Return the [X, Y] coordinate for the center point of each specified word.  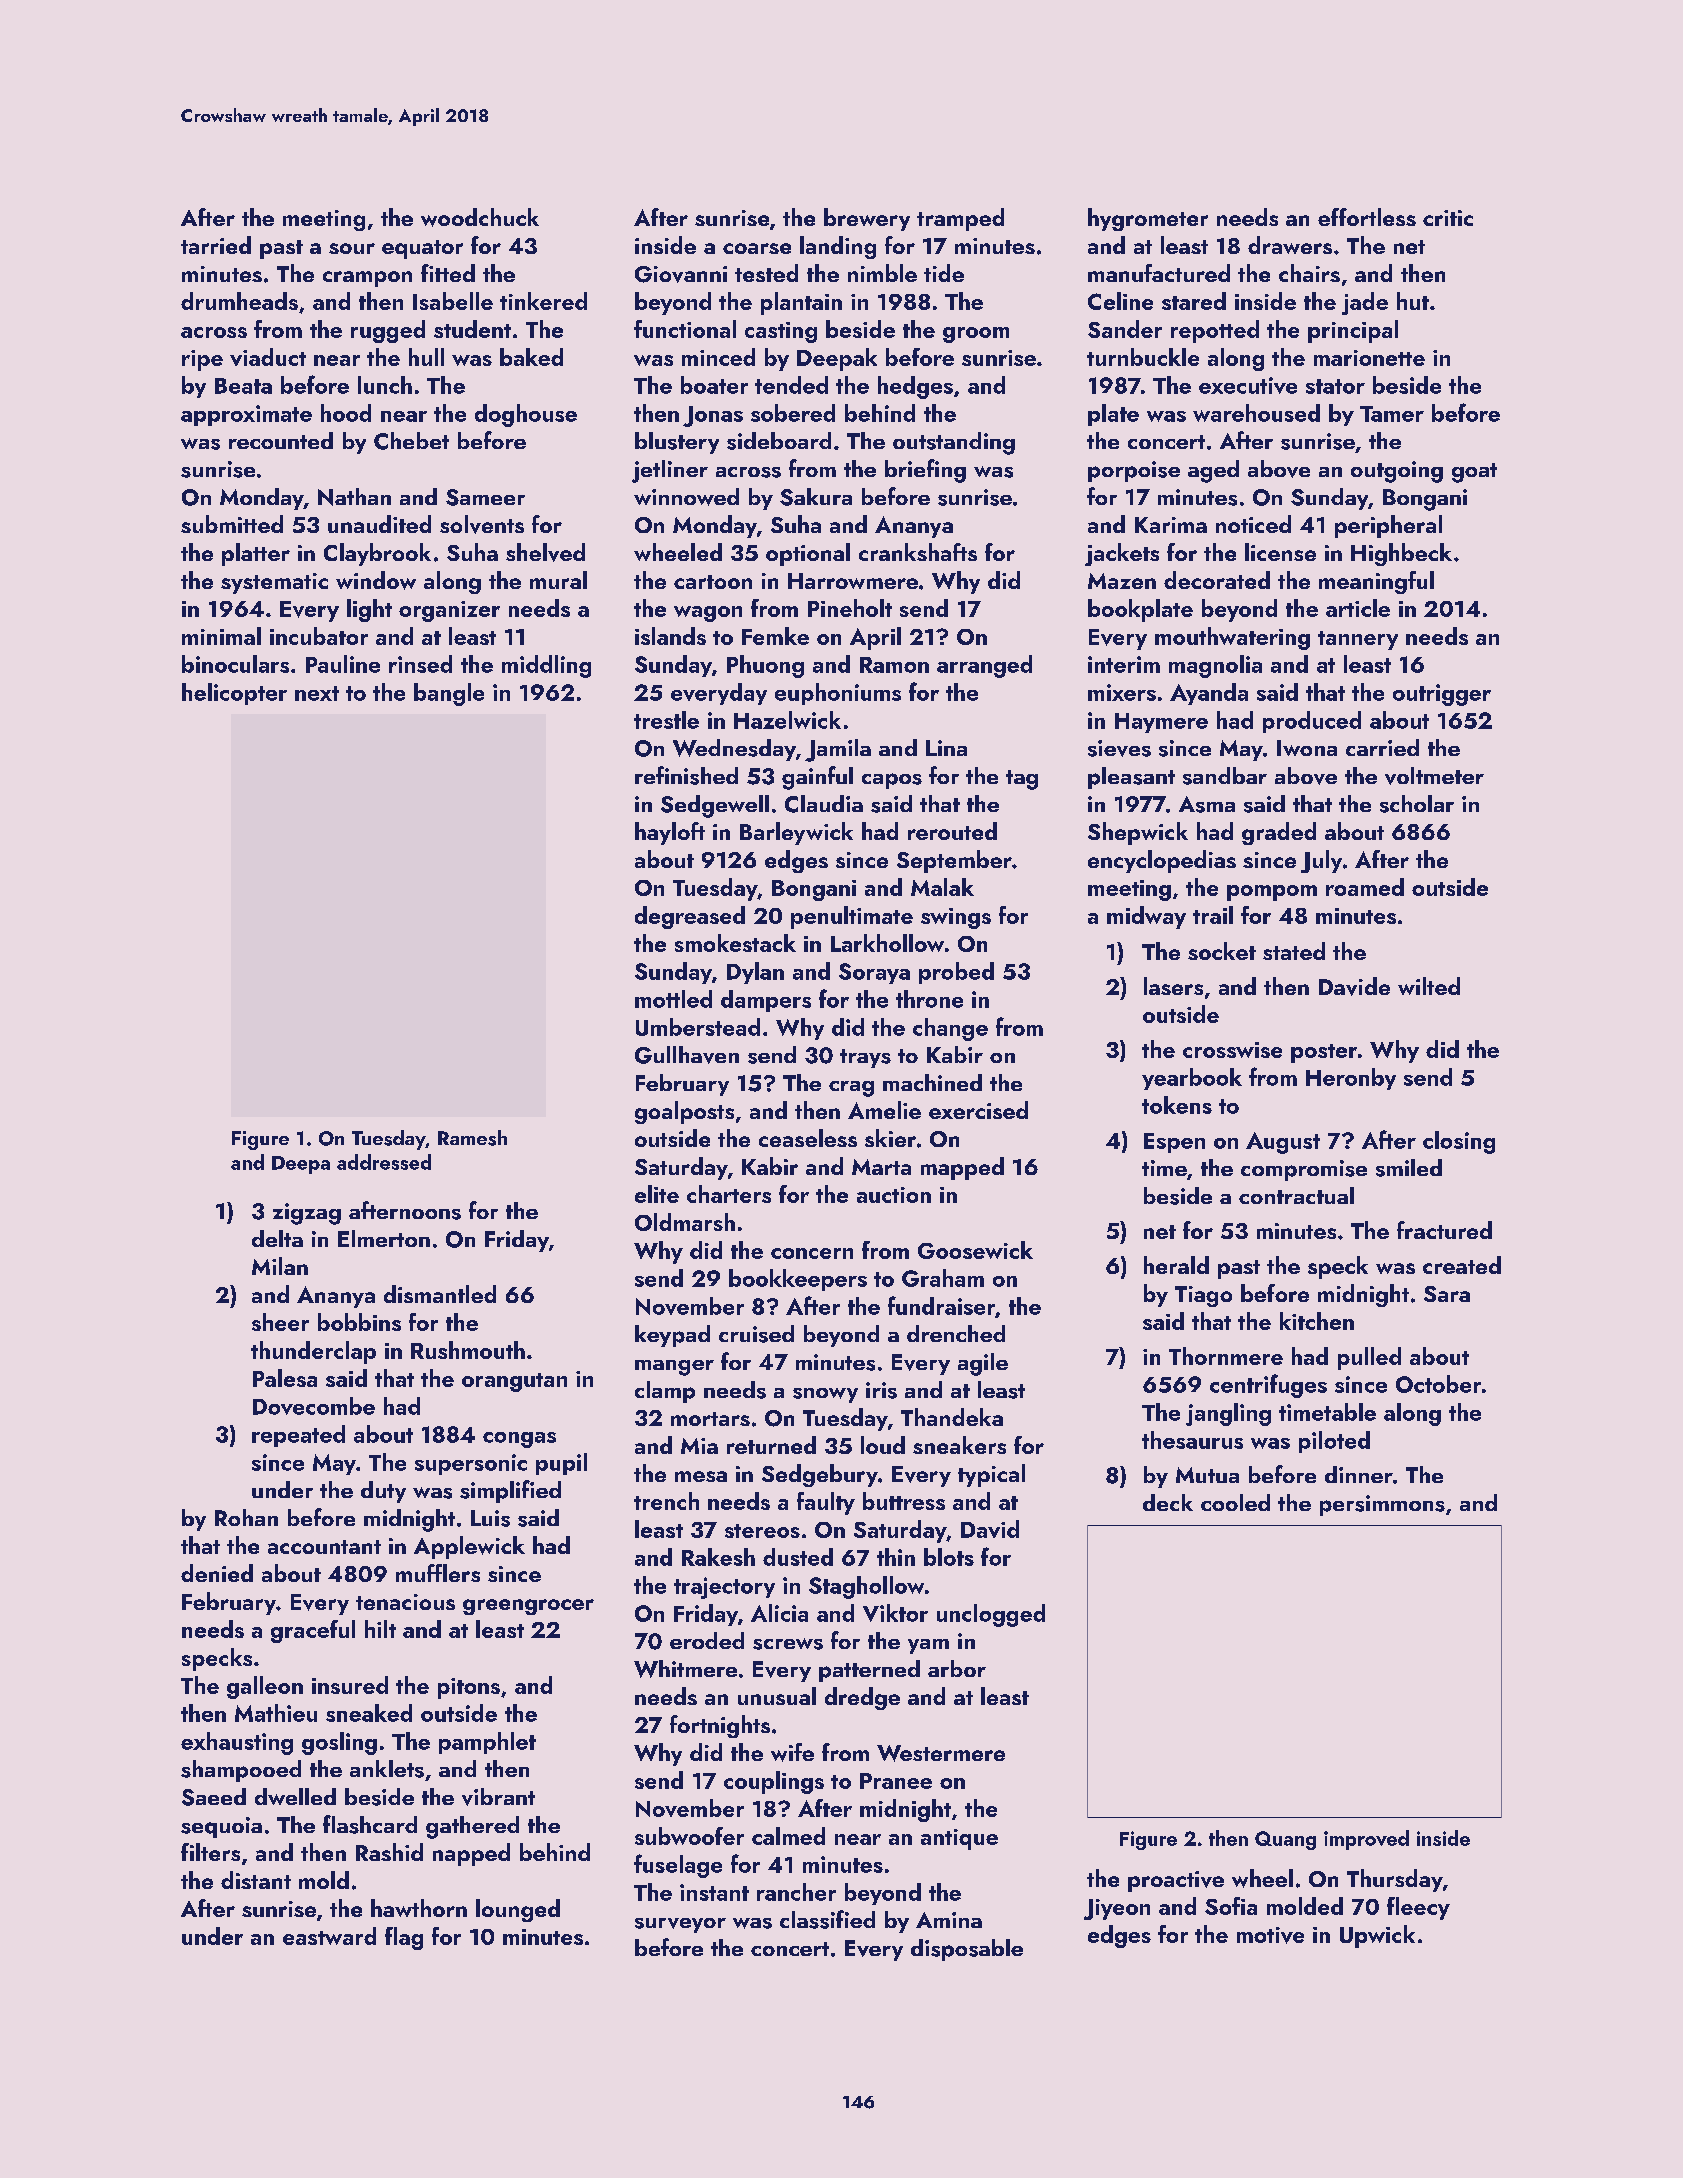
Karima [1171, 525]
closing [1459, 1142]
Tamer [1392, 414]
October [1438, 1384]
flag [404, 1938]
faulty [826, 1503]
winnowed [686, 497]
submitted [232, 524]
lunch [385, 385]
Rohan [246, 1517]
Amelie [884, 1110]
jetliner [670, 471]
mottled [673, 999]
